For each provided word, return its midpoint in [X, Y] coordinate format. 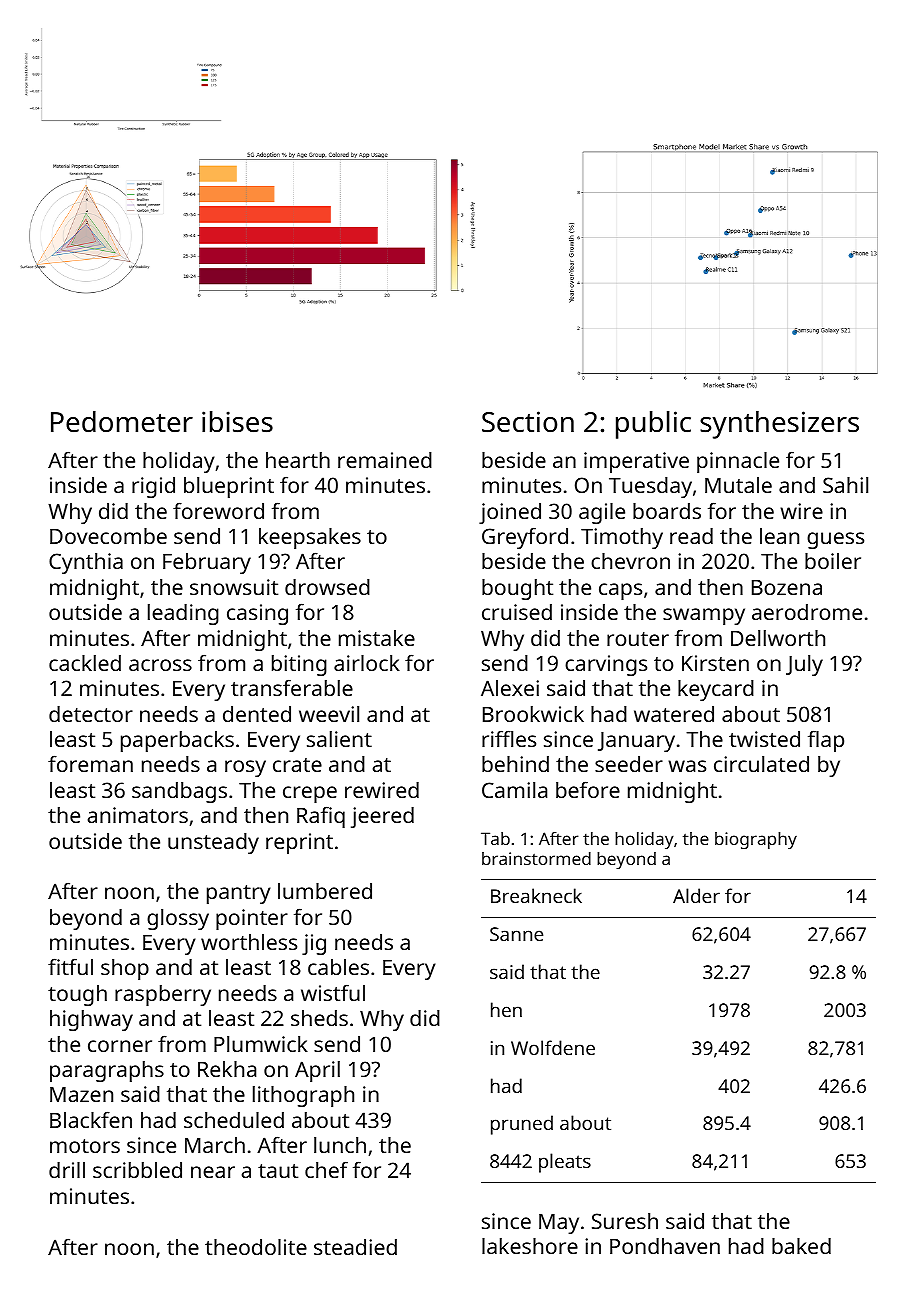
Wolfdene [553, 1047]
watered [674, 714]
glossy [178, 919]
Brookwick [533, 714]
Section [528, 422]
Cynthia [86, 563]
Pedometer [122, 422]
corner [120, 1046]
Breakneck [536, 895]
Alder [696, 895]
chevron [630, 561]
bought [517, 589]
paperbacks [177, 741]
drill [67, 1170]
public [653, 425]
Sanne [516, 934]
